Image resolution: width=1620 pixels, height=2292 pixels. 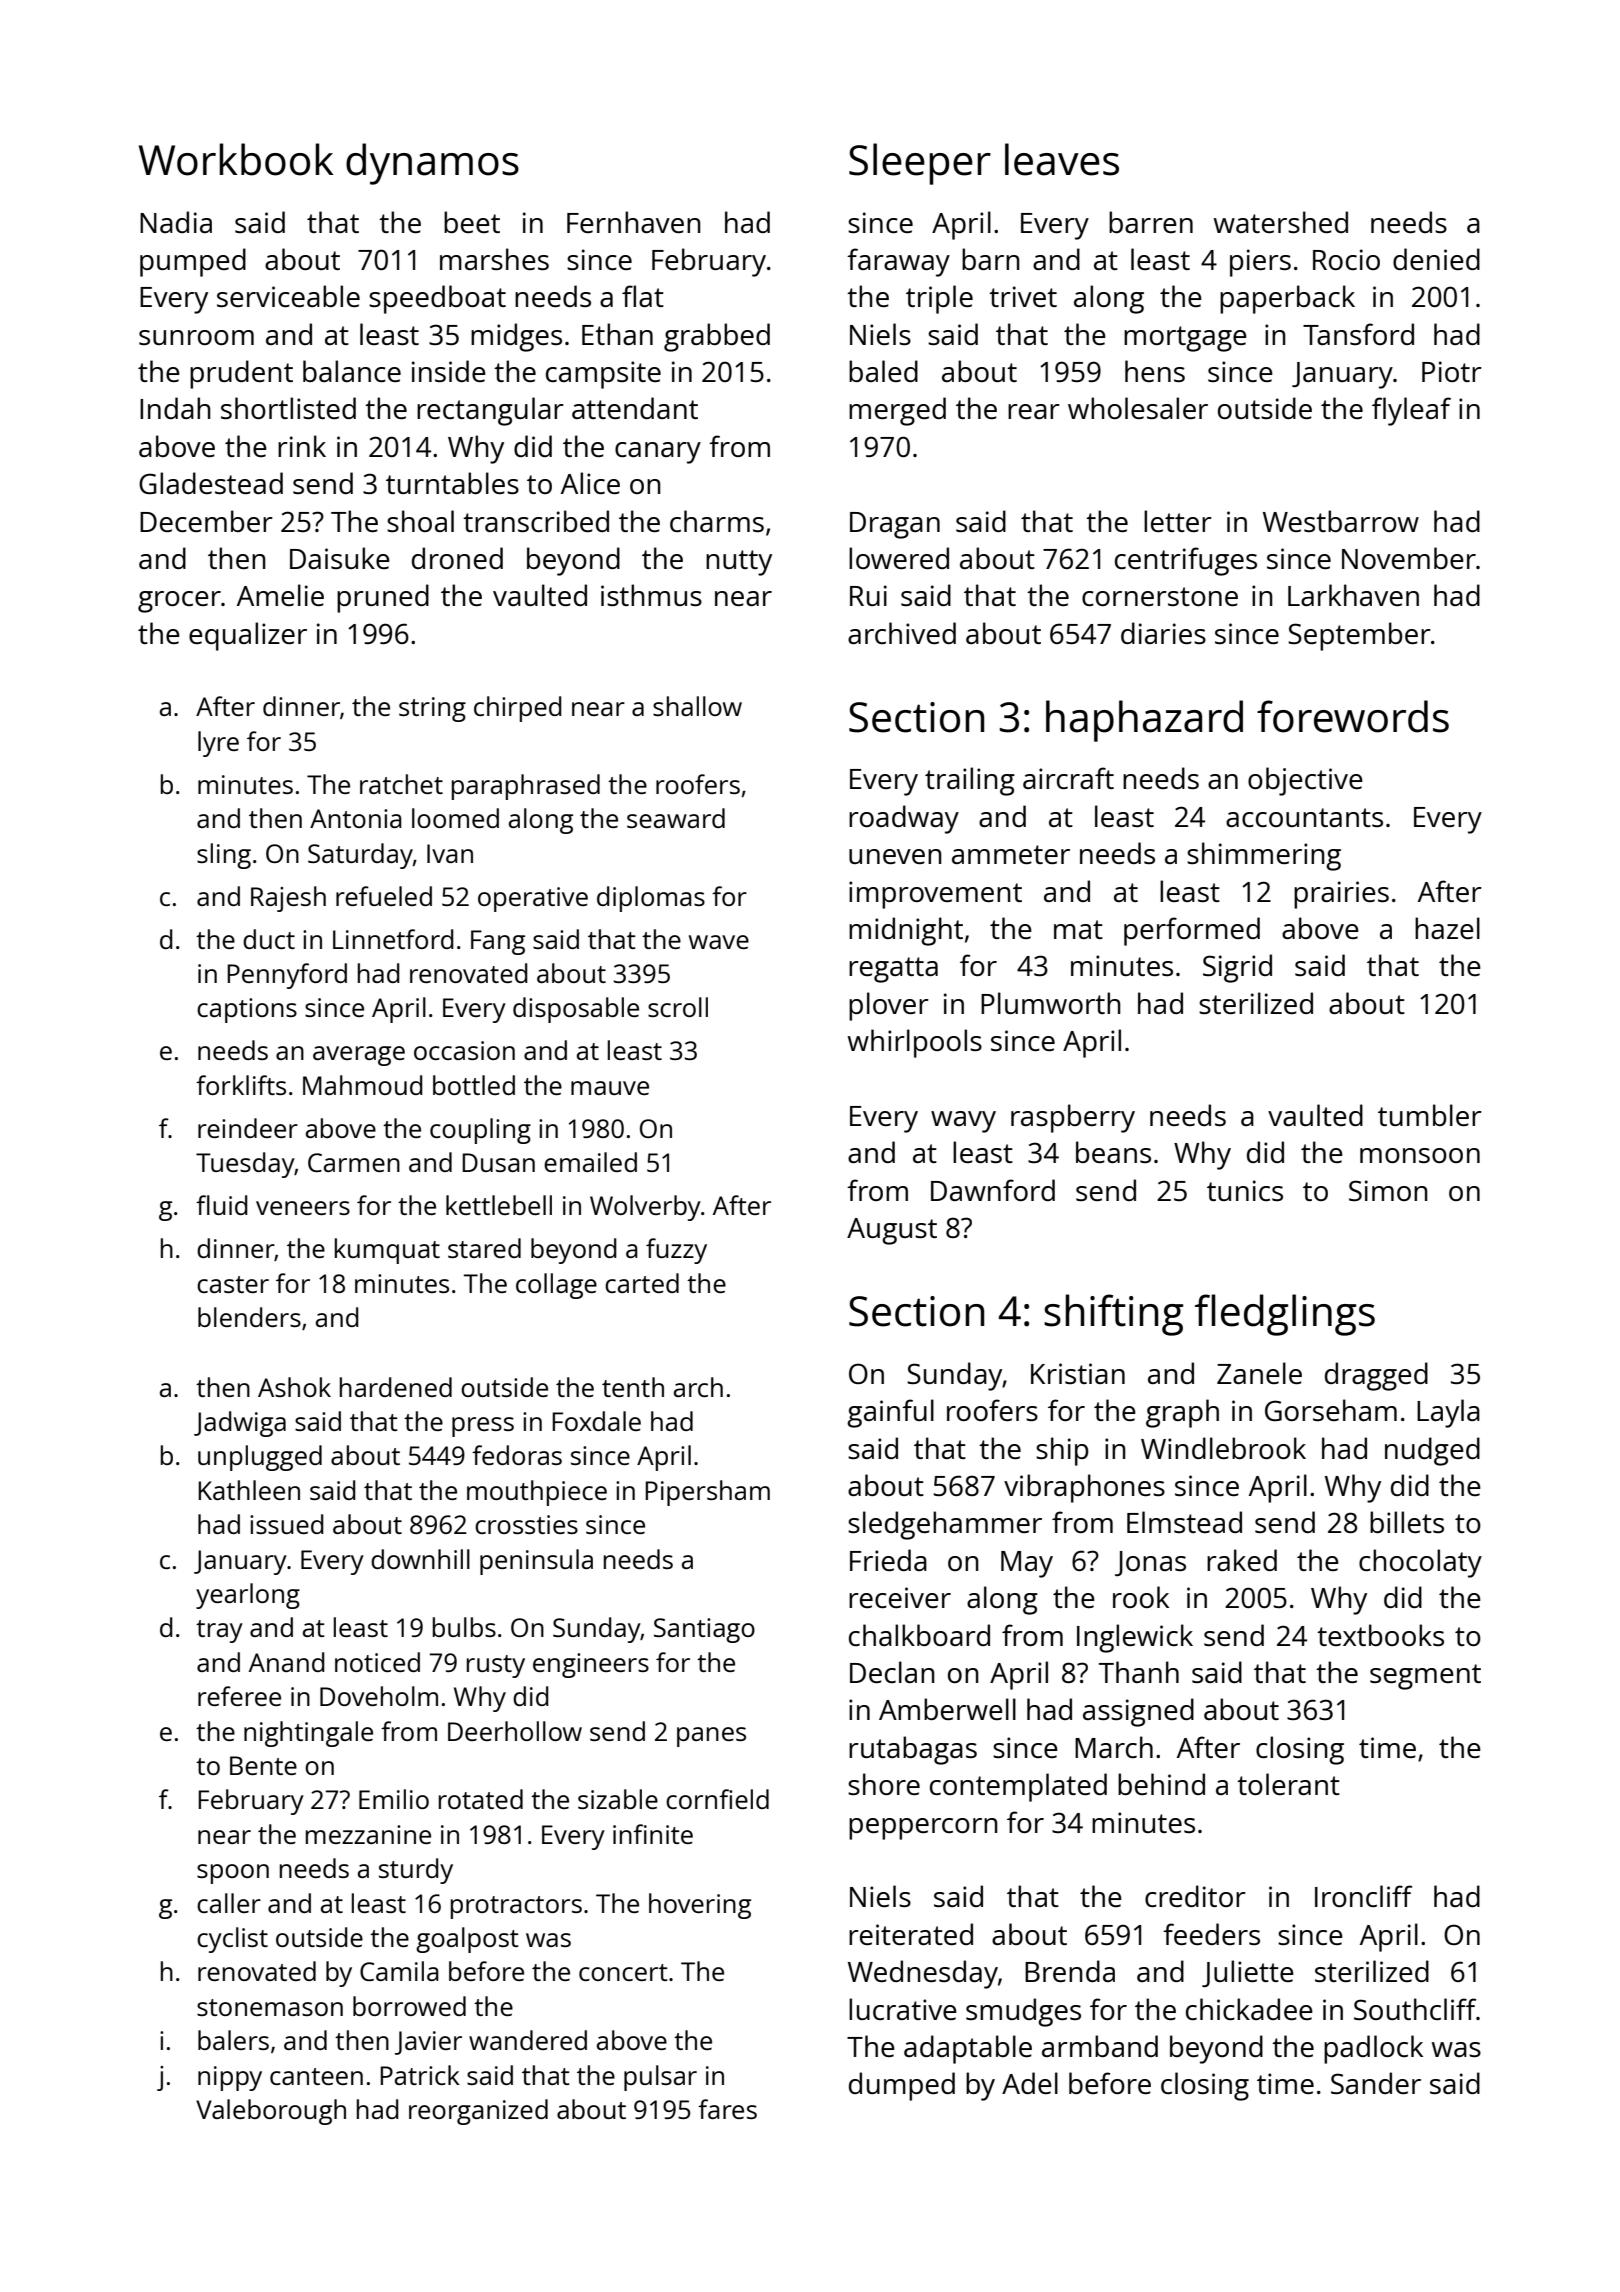 What do you see at coordinates (704, 1630) in the page?
I see `Santiago` at bounding box center [704, 1630].
